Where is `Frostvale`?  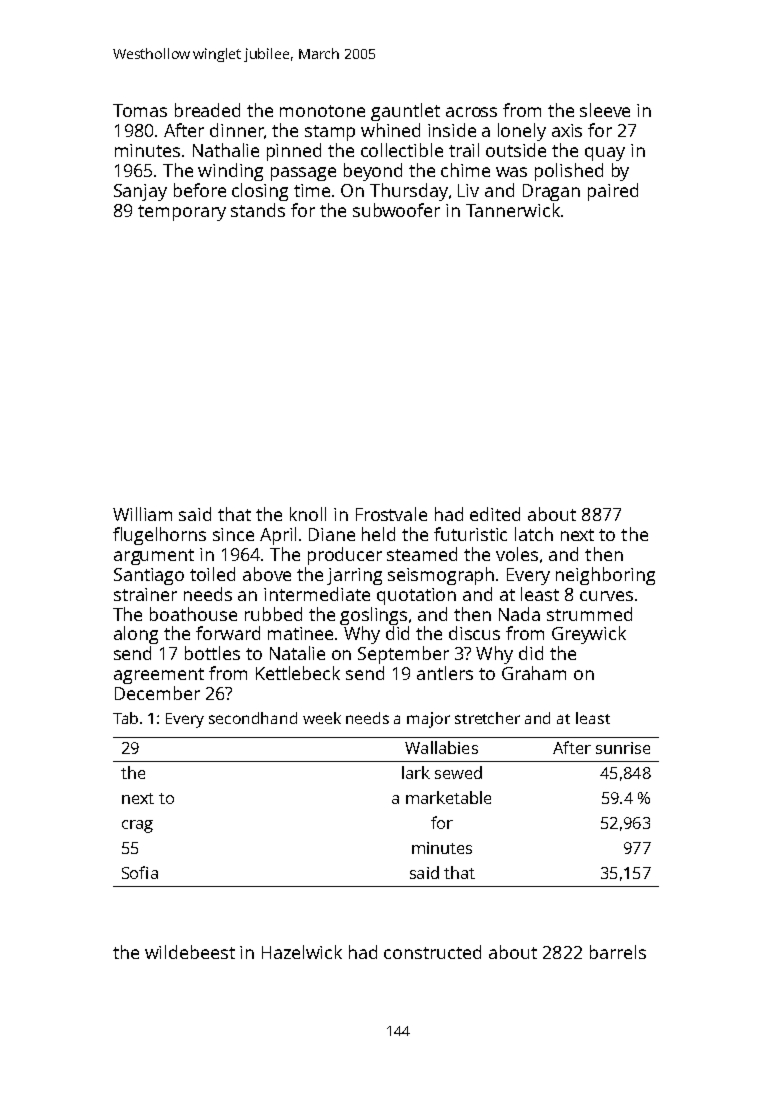
Frostvale is located at coordinates (391, 514).
